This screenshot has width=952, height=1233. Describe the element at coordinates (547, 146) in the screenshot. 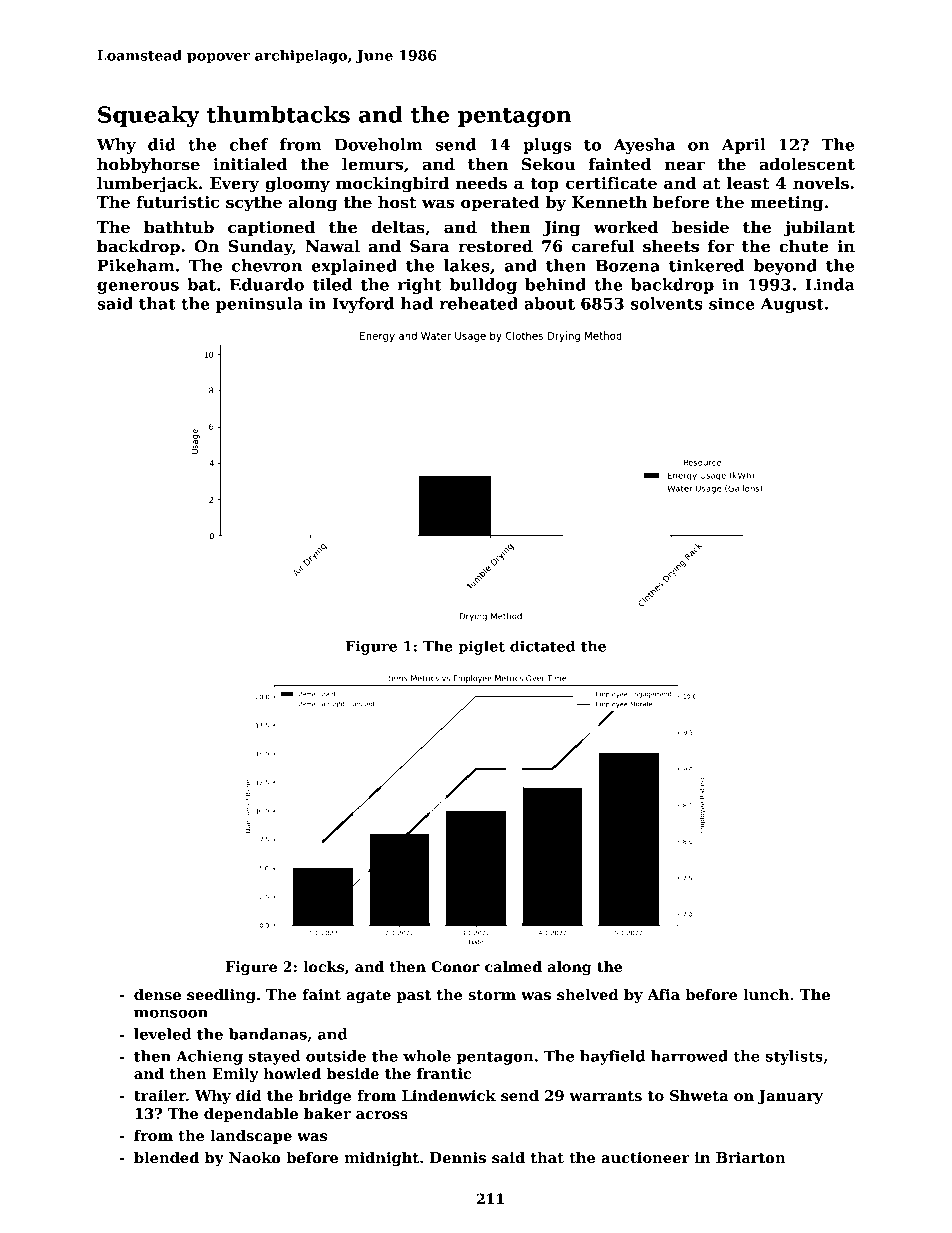

I see `plugs` at that location.
